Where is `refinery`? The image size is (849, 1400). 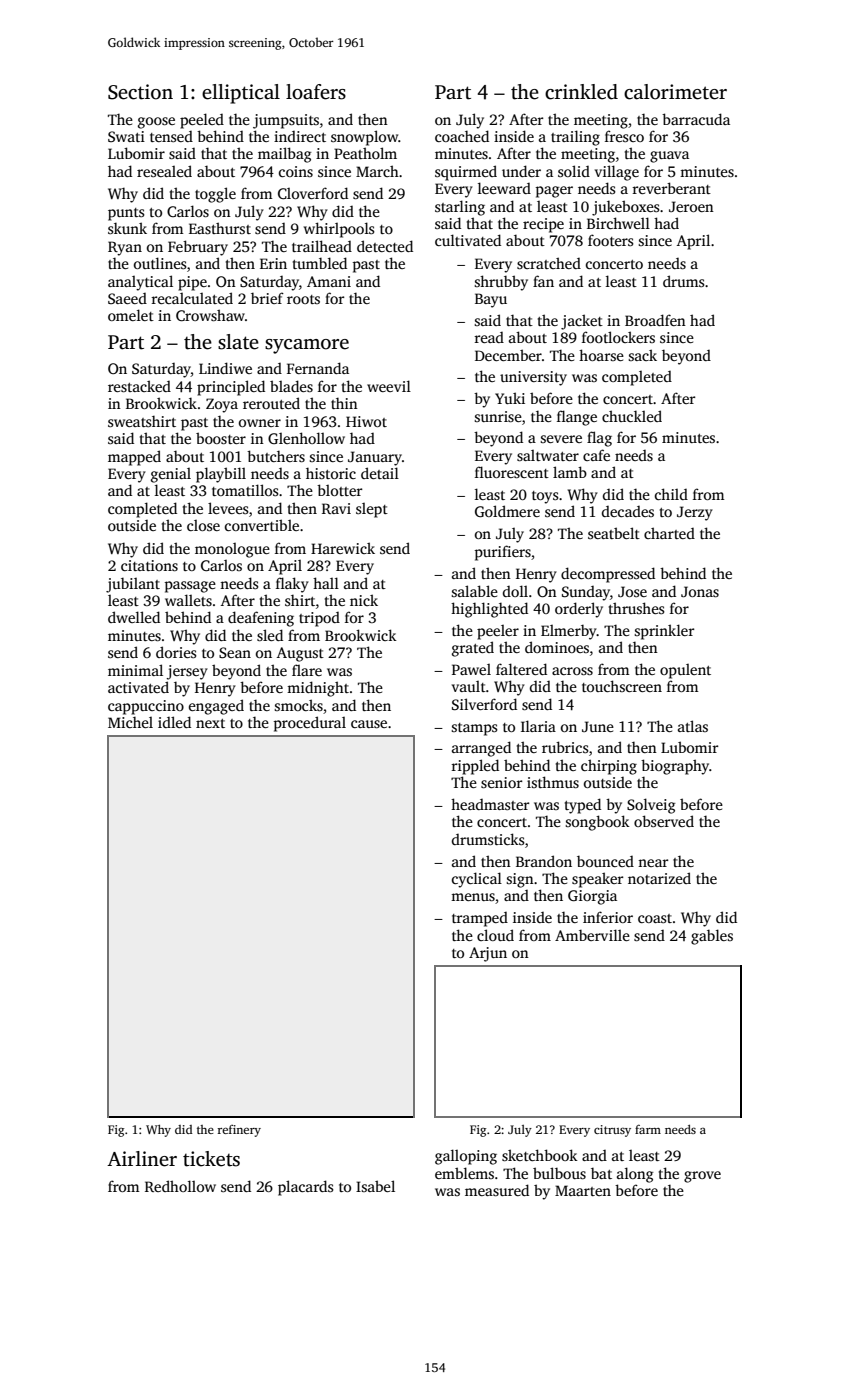
refinery is located at coordinates (239, 1131).
